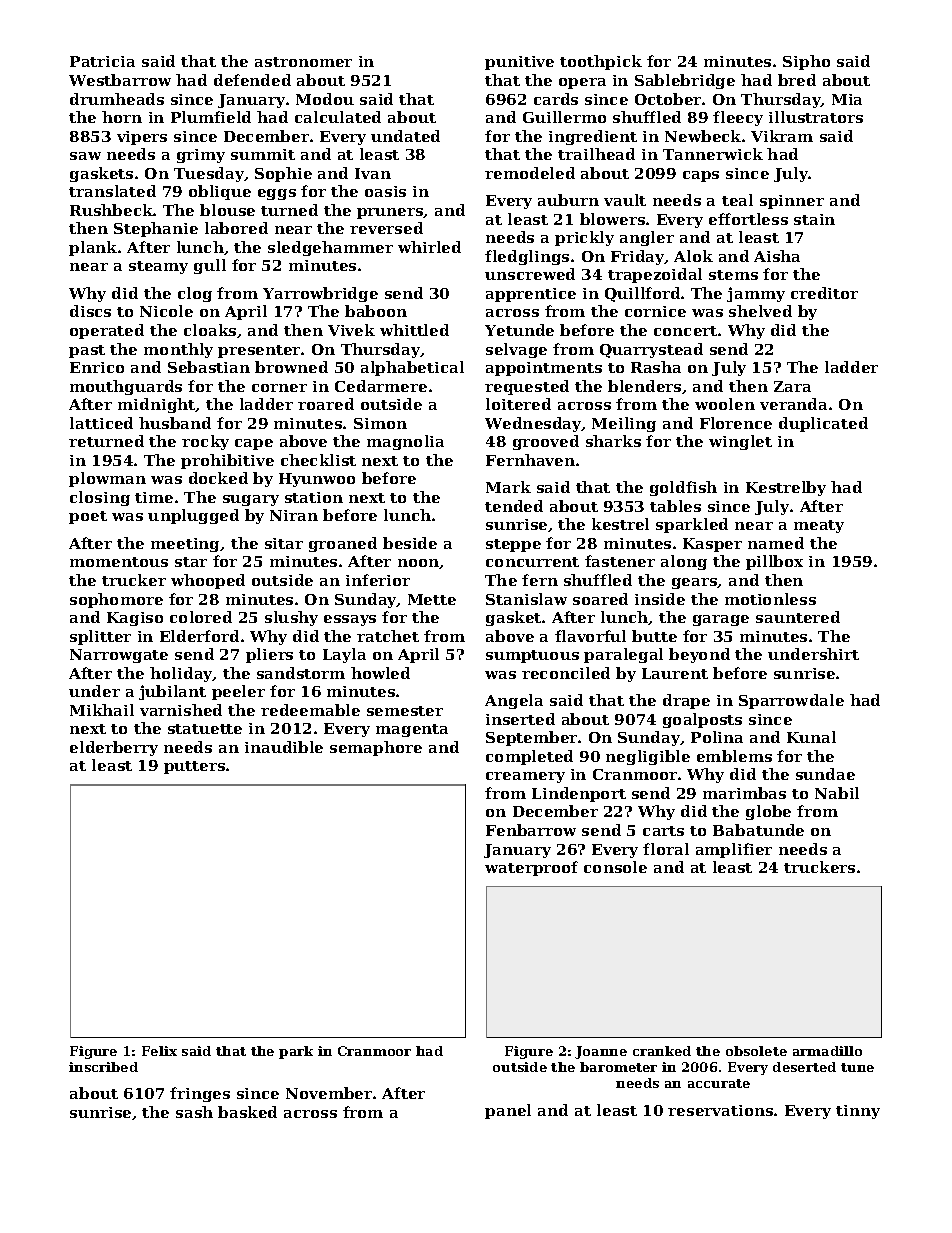 This document has width=952, height=1233. I want to click on punitive, so click(519, 63).
